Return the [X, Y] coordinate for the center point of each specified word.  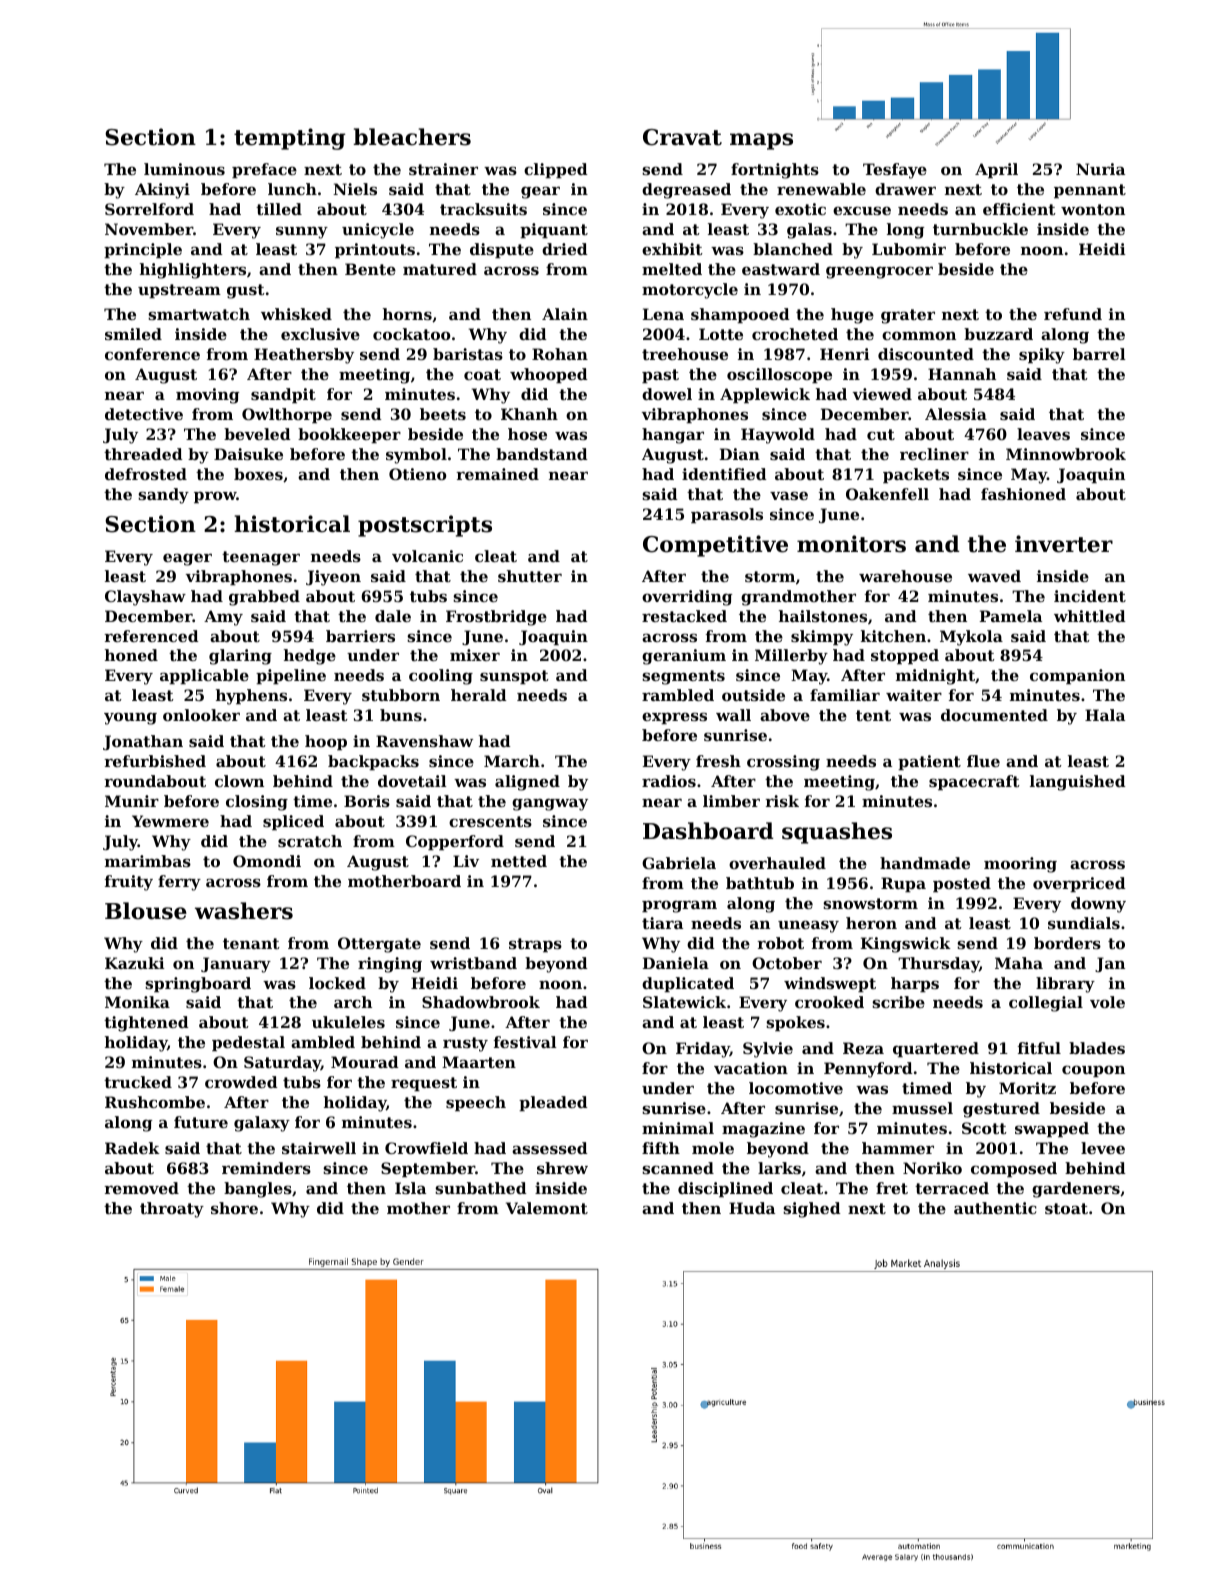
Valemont [547, 1208]
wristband [473, 963]
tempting [289, 139]
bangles [258, 1190]
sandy [163, 496]
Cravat [682, 137]
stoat [1066, 1208]
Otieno [417, 474]
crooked [829, 1002]
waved [994, 576]
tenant [251, 943]
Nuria [1100, 169]
